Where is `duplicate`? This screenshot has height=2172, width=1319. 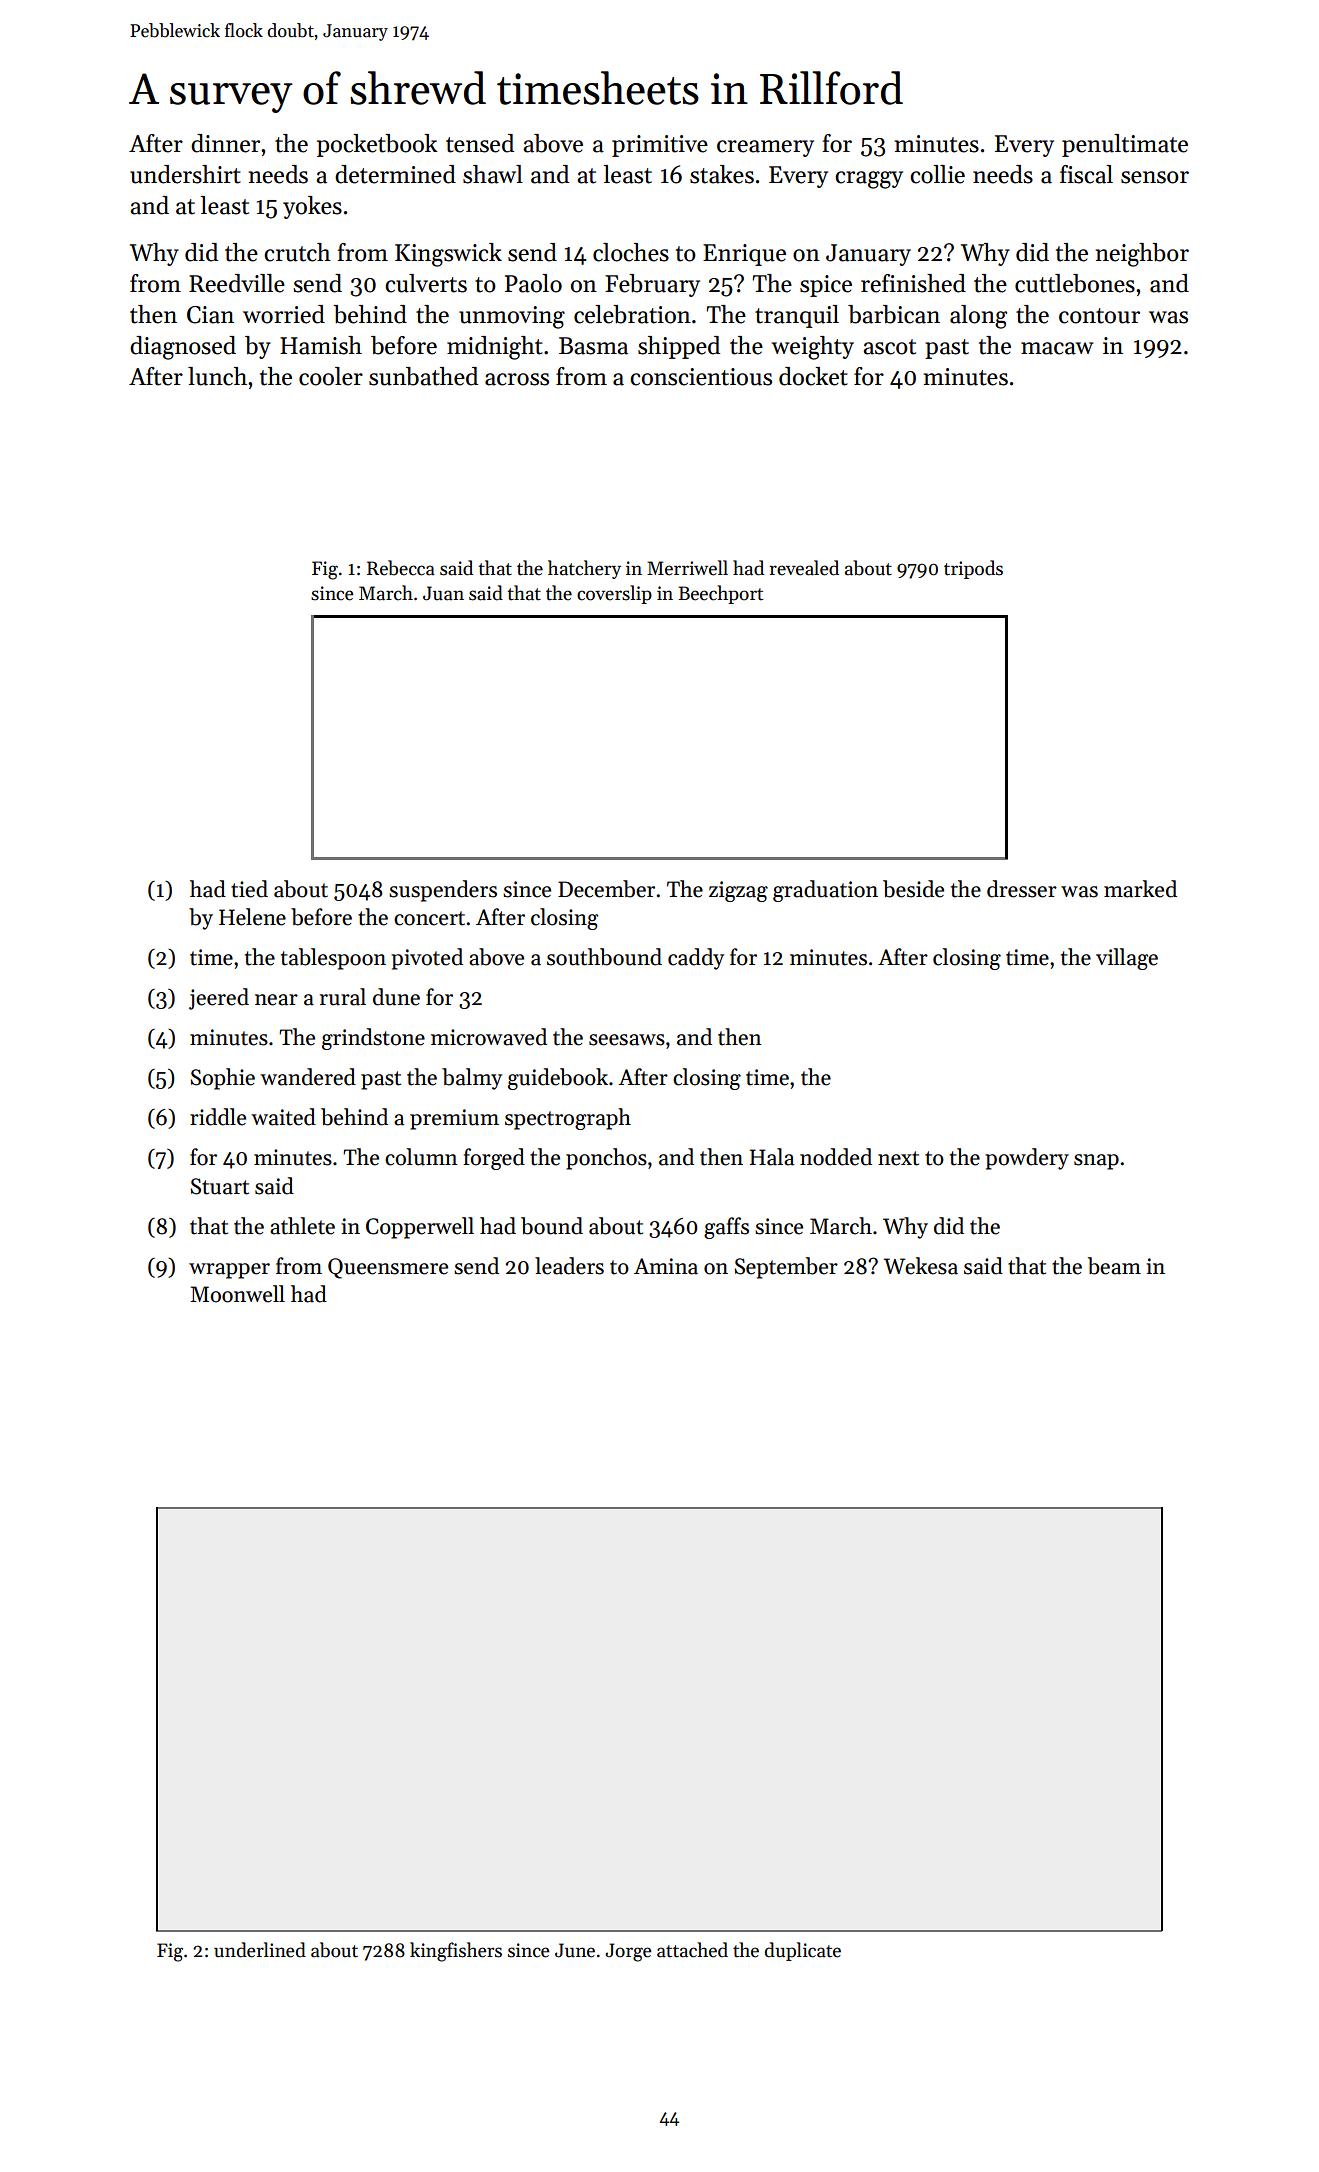
duplicate is located at coordinates (803, 1951).
